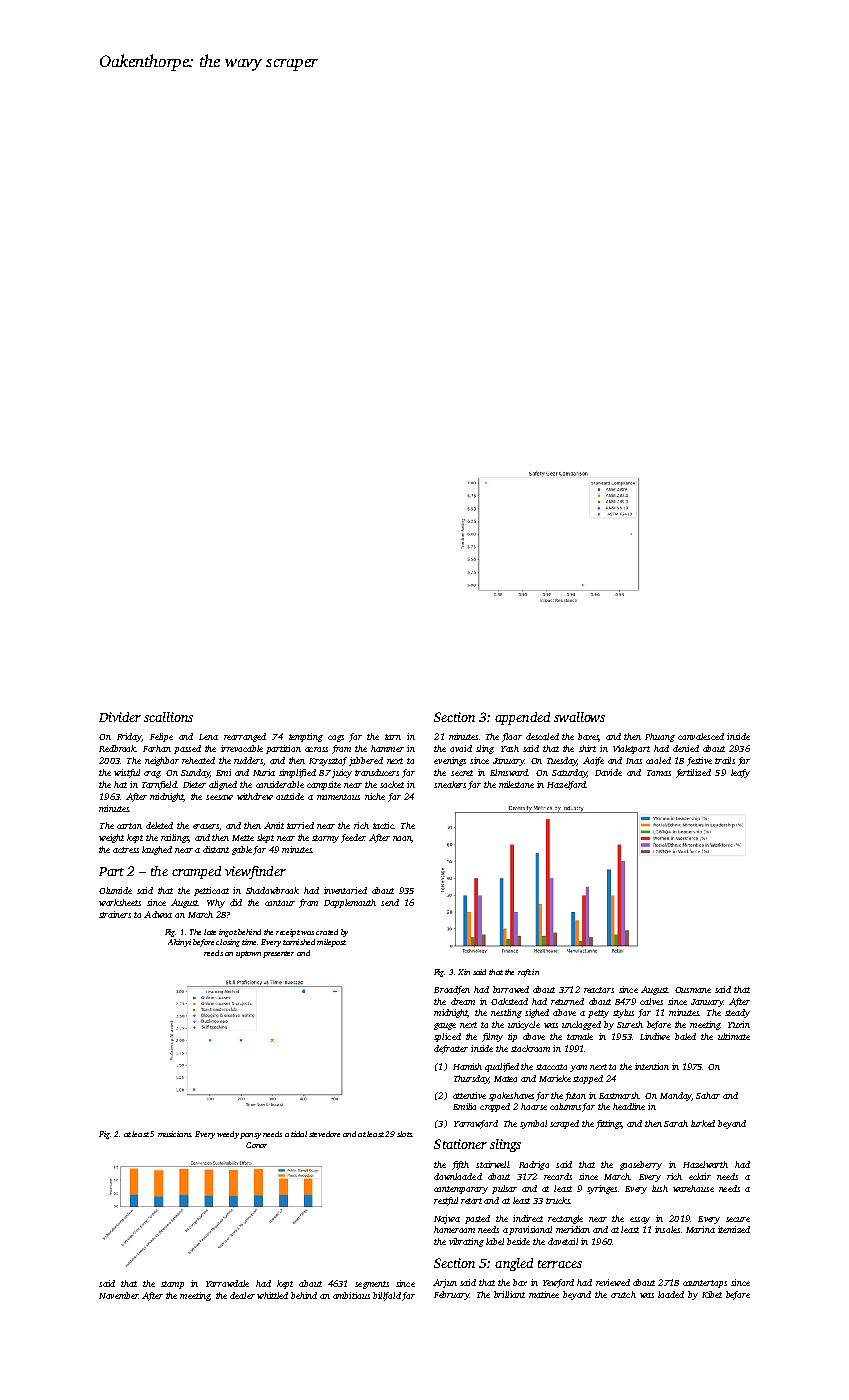  I want to click on convalesced, so click(701, 736).
